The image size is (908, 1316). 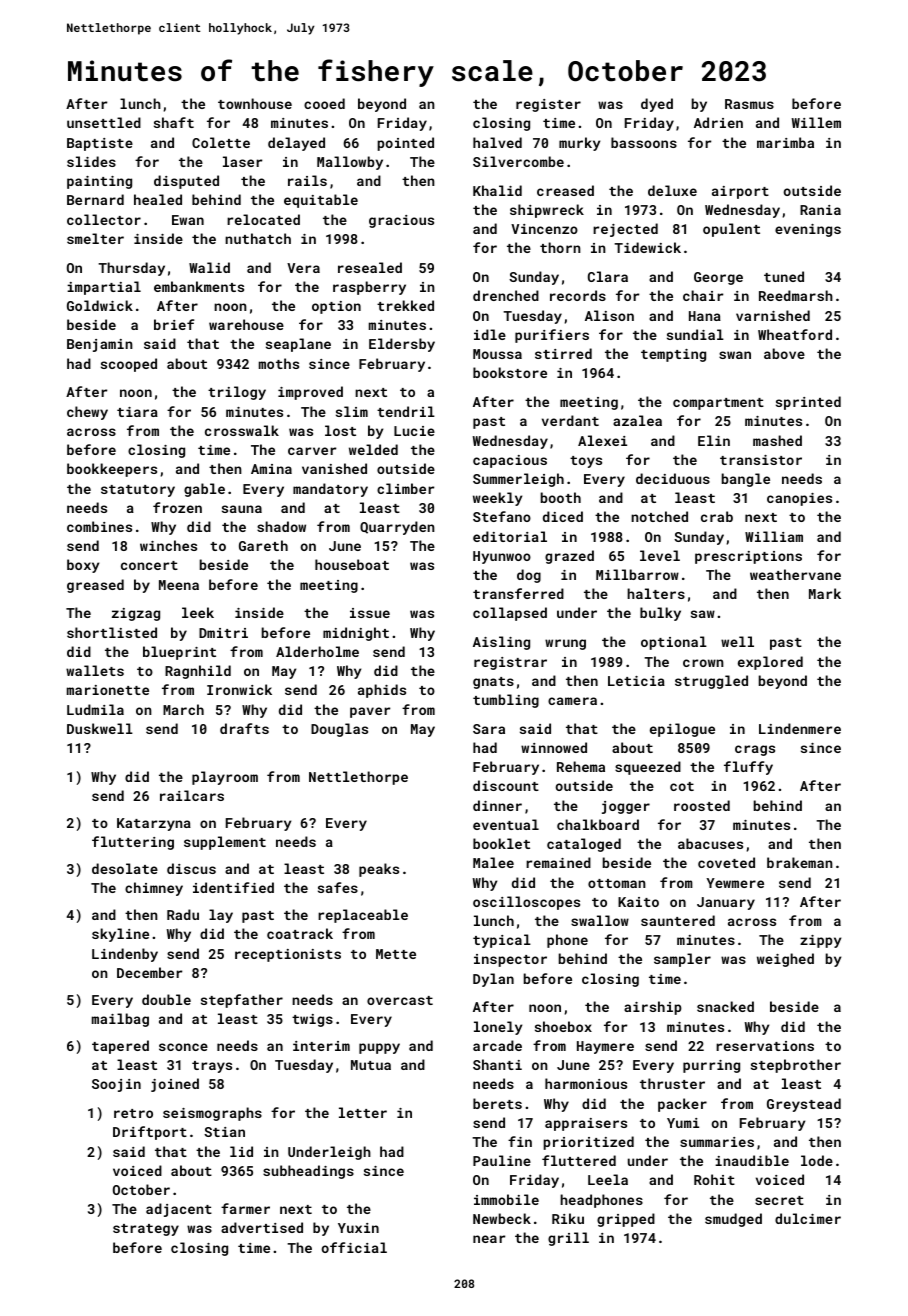 What do you see at coordinates (255, 103) in the screenshot?
I see `townhouse` at bounding box center [255, 103].
